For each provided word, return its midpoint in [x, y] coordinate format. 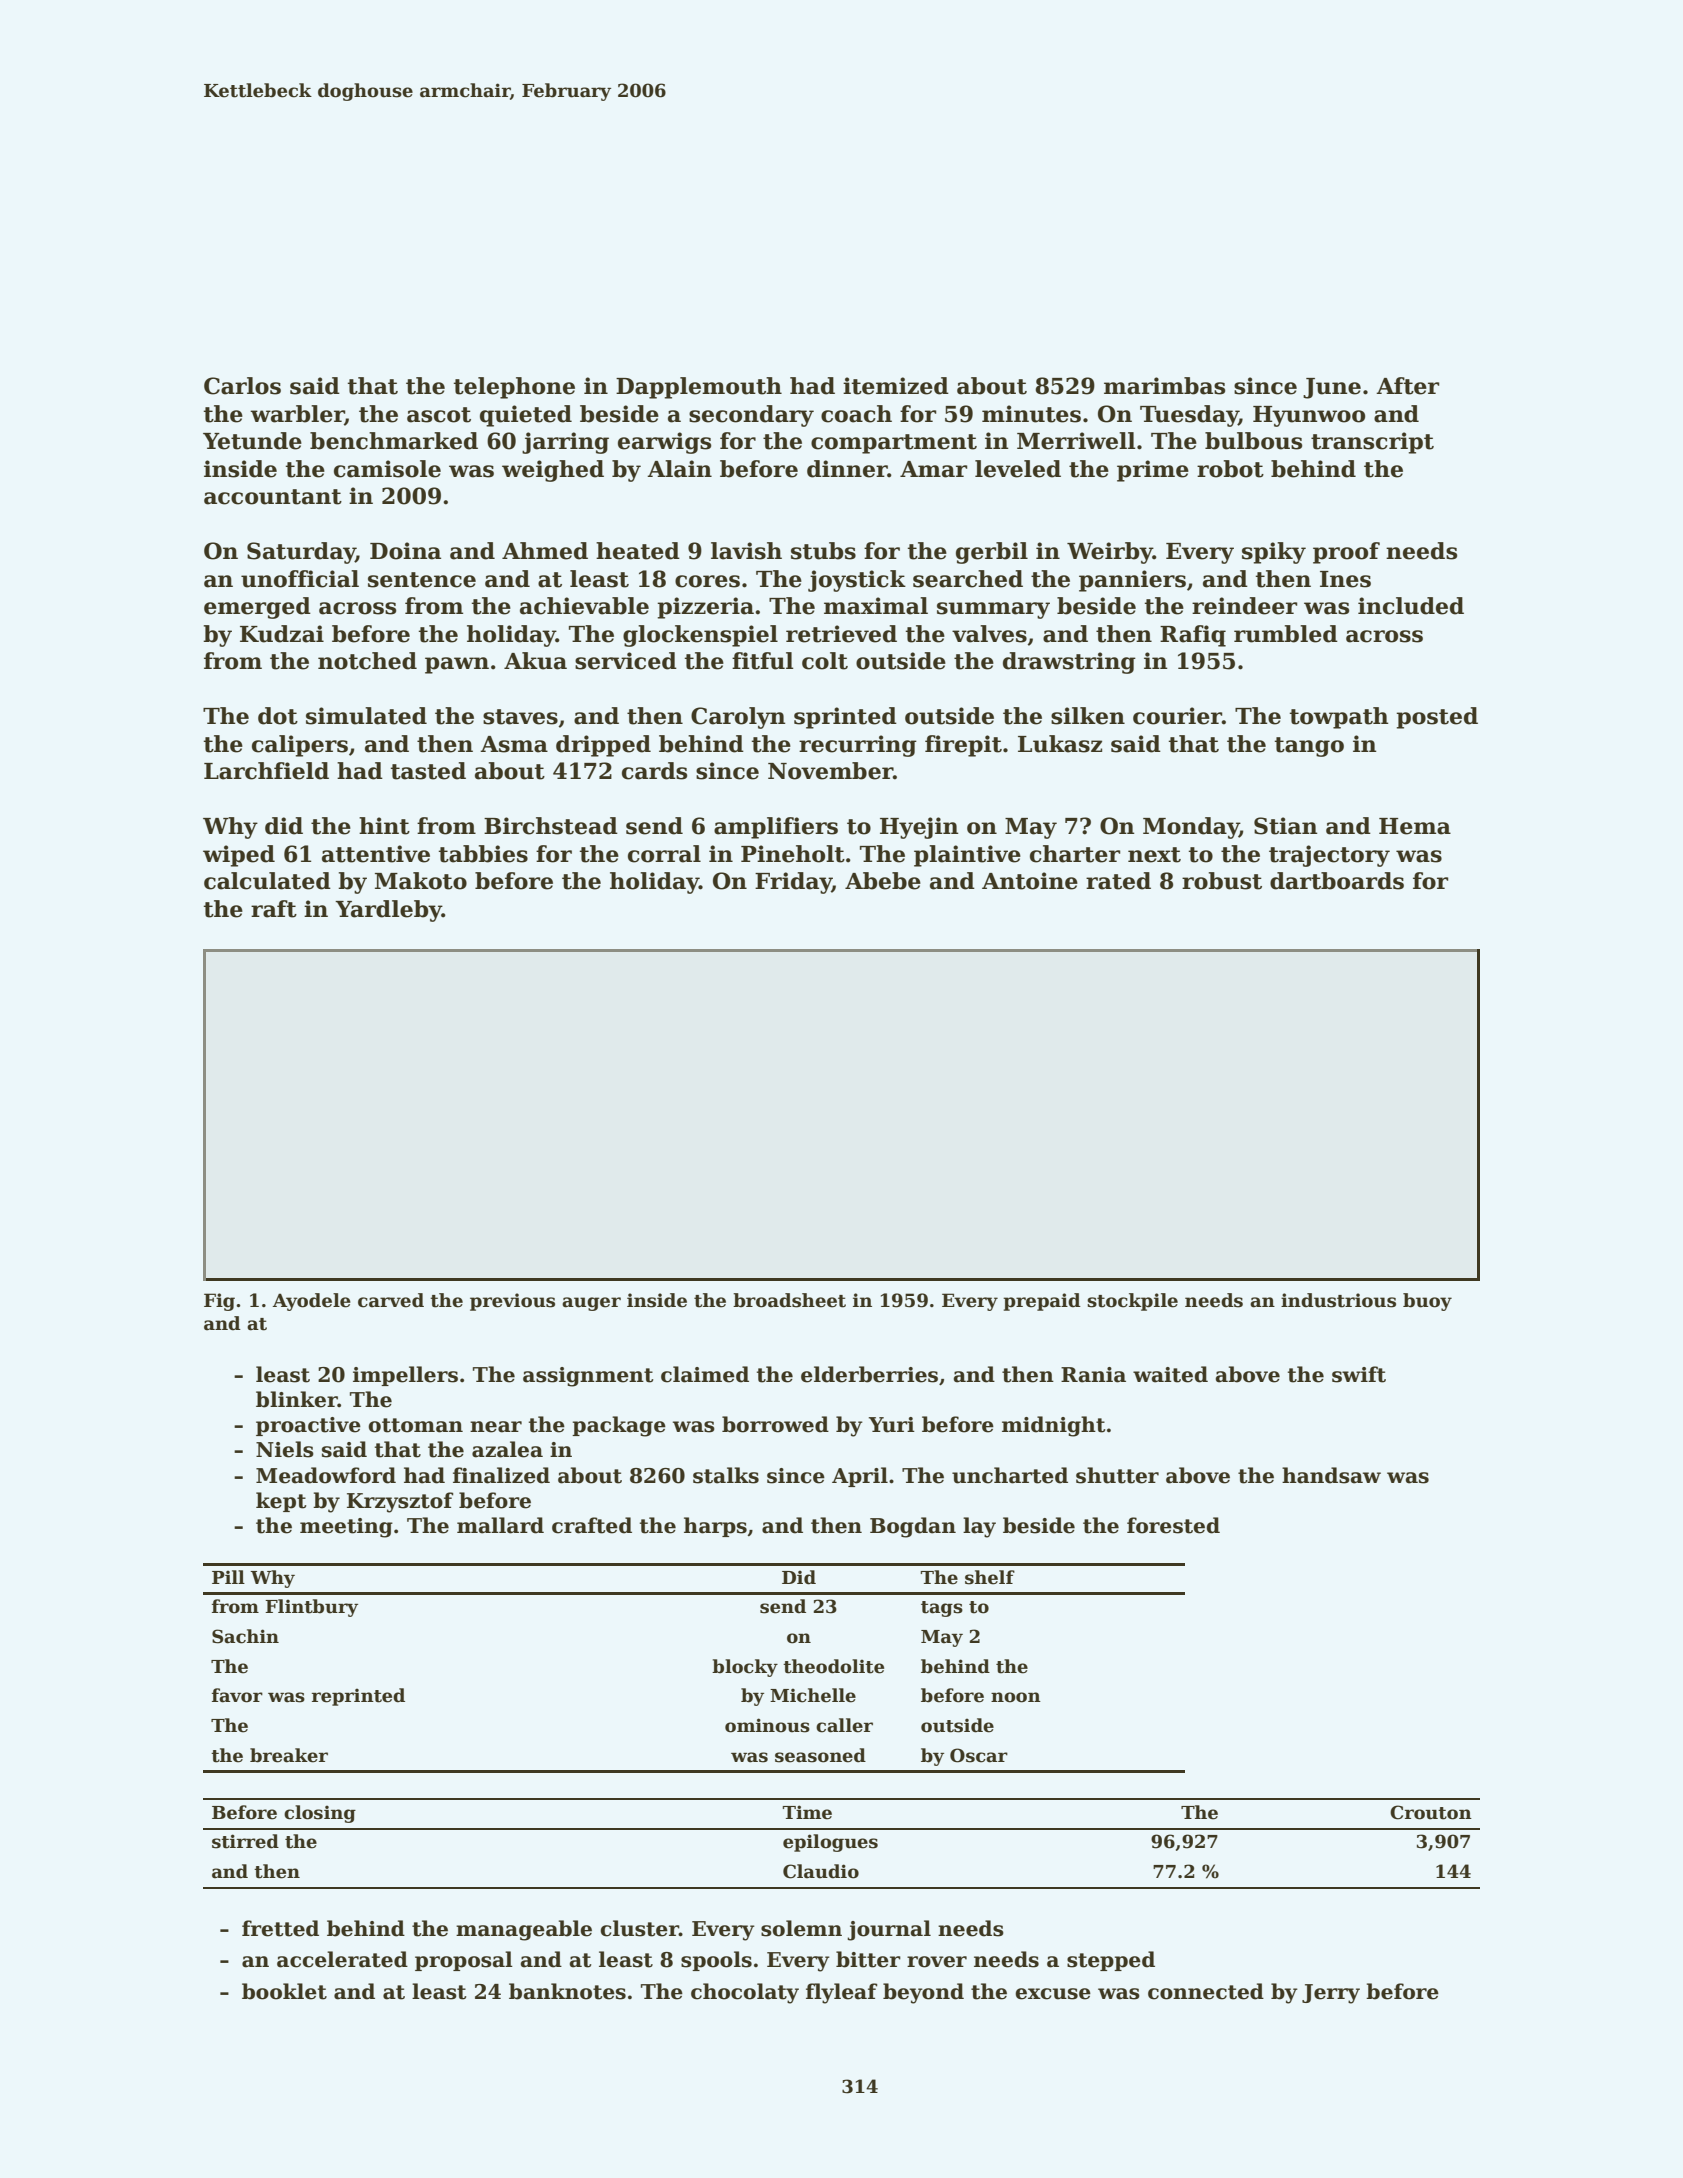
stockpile [1132, 1302]
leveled [1018, 469]
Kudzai [282, 634]
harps [715, 1527]
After [1407, 386]
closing [320, 1814]
